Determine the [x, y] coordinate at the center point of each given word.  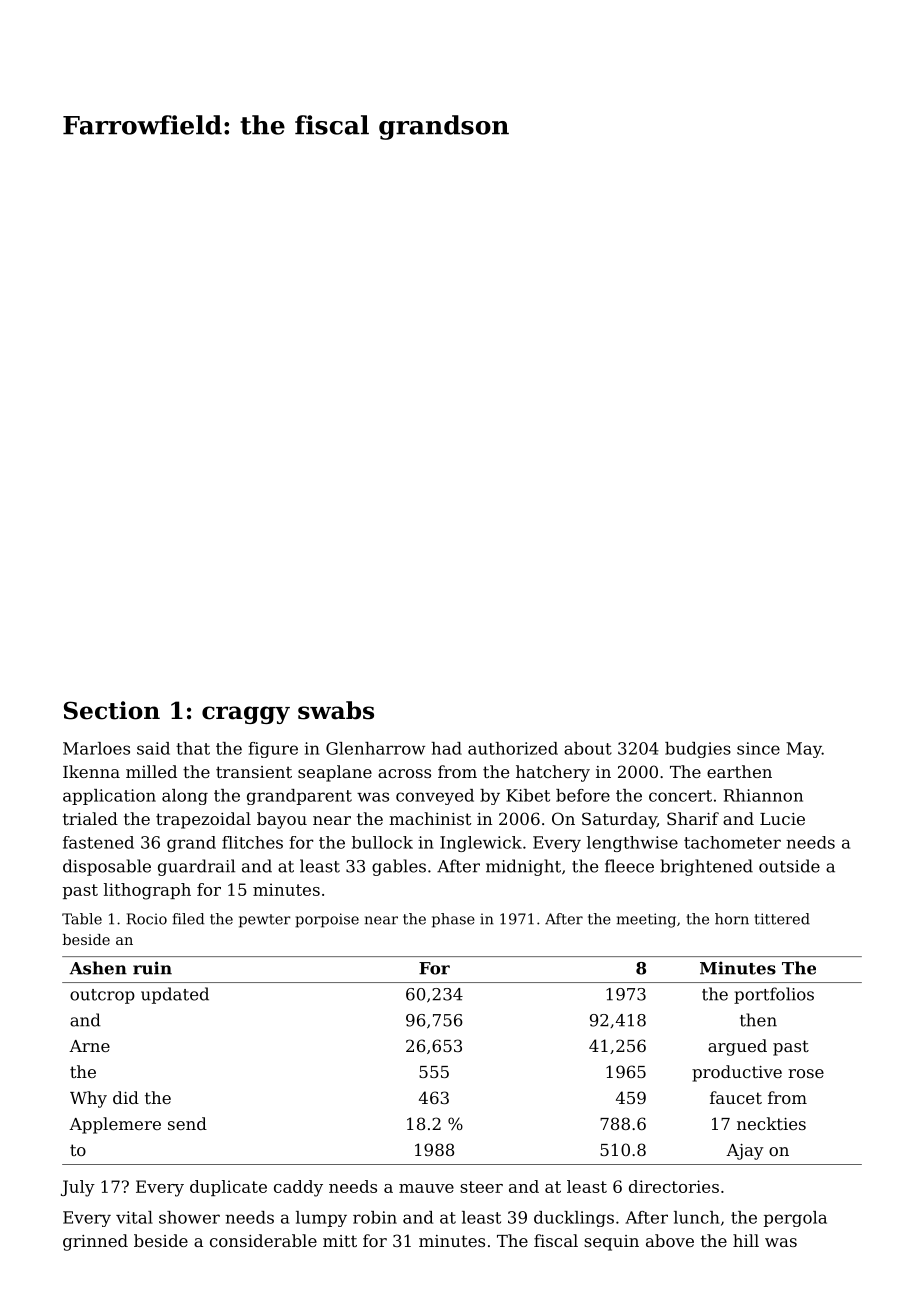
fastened [98, 842]
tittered [782, 919]
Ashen [98, 968]
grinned [95, 1242]
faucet [736, 1097]
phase [453, 920]
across [404, 773]
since [758, 748]
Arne [89, 1046]
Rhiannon [763, 795]
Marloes [96, 748]
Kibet [528, 795]
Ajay [745, 1152]
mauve [426, 1188]
